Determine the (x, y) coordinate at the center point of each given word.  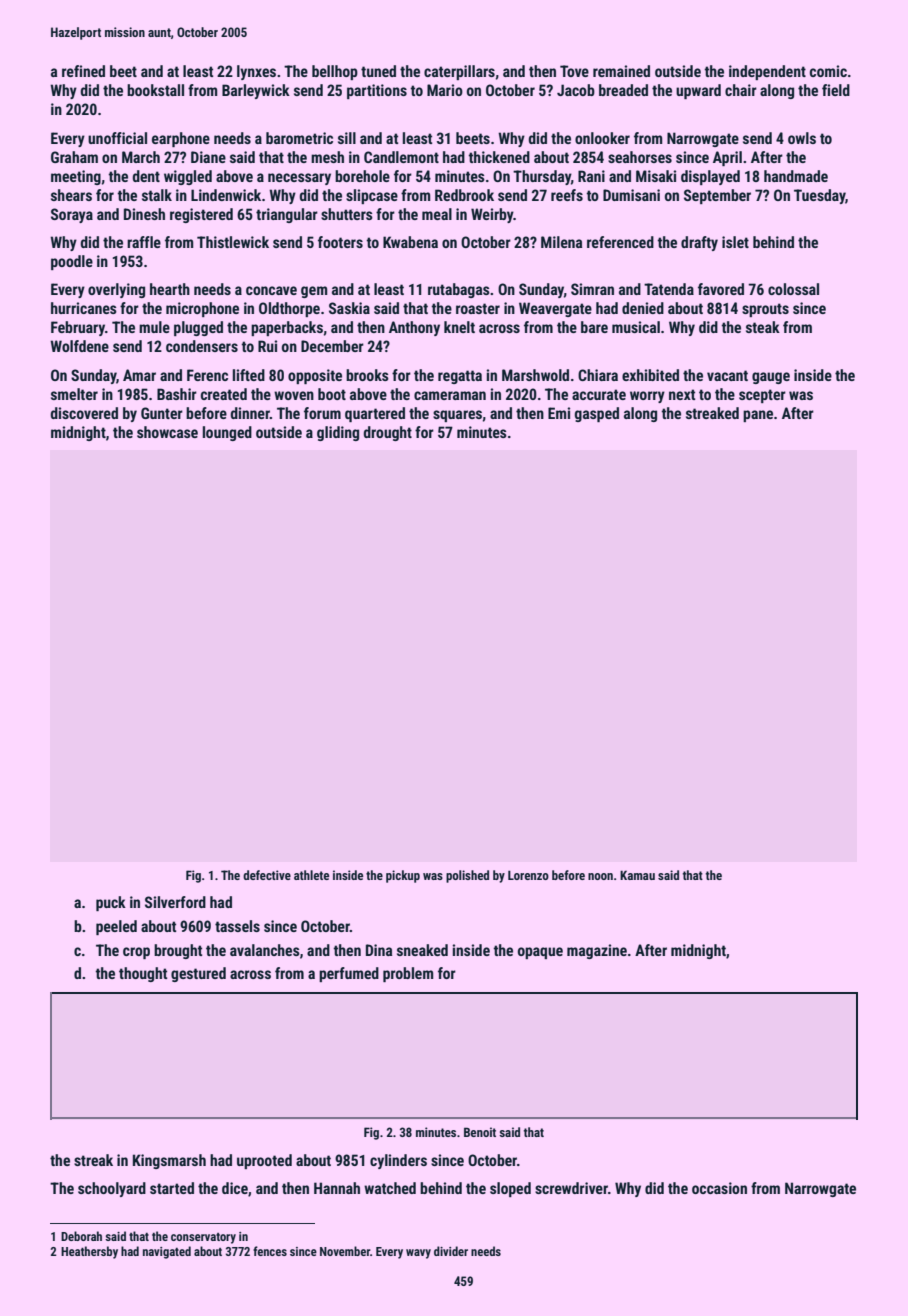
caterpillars (459, 72)
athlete (311, 875)
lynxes (256, 72)
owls (802, 138)
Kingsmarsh (169, 1161)
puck (111, 903)
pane (758, 416)
